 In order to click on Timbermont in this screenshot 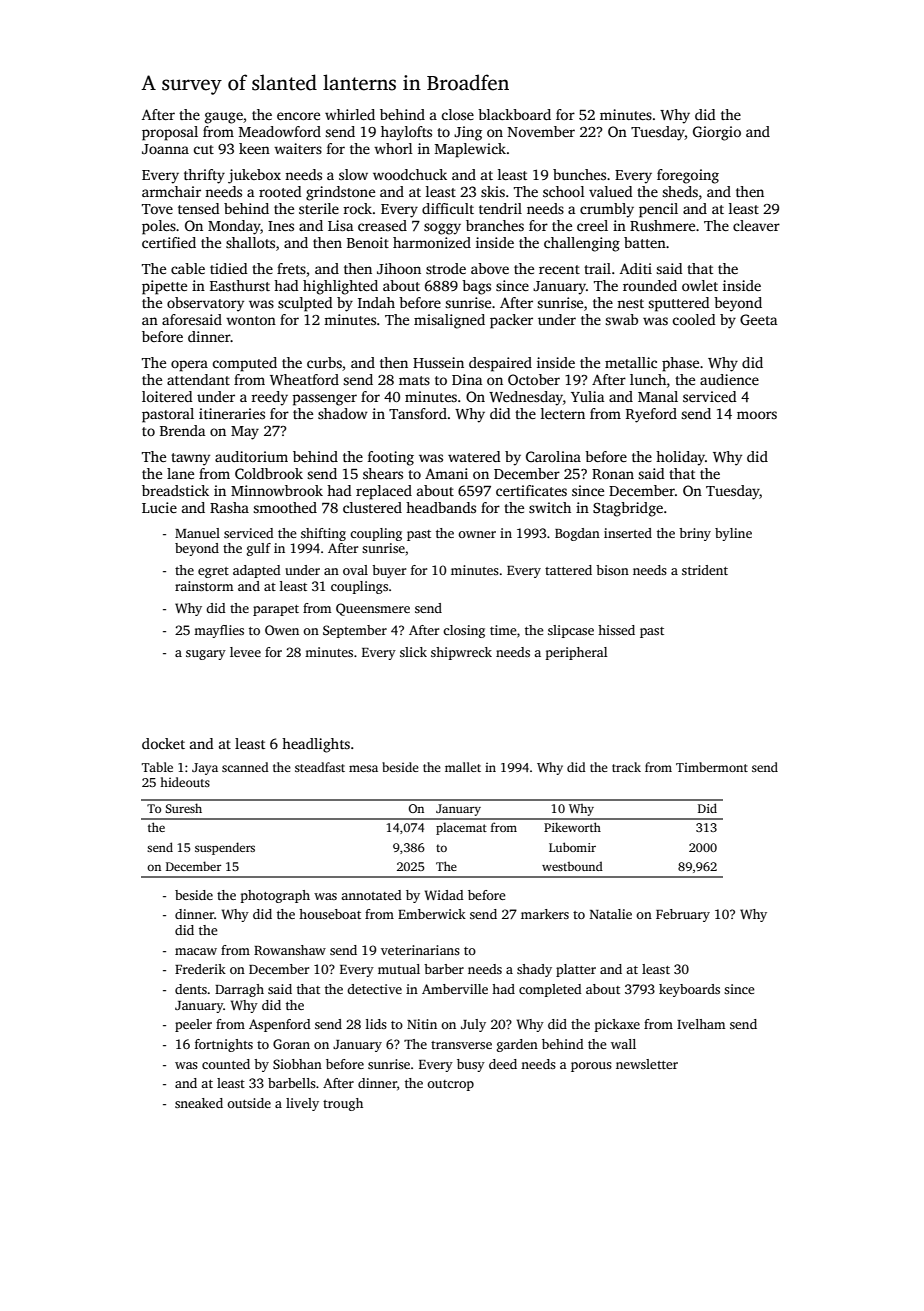, I will do `click(712, 767)`.
